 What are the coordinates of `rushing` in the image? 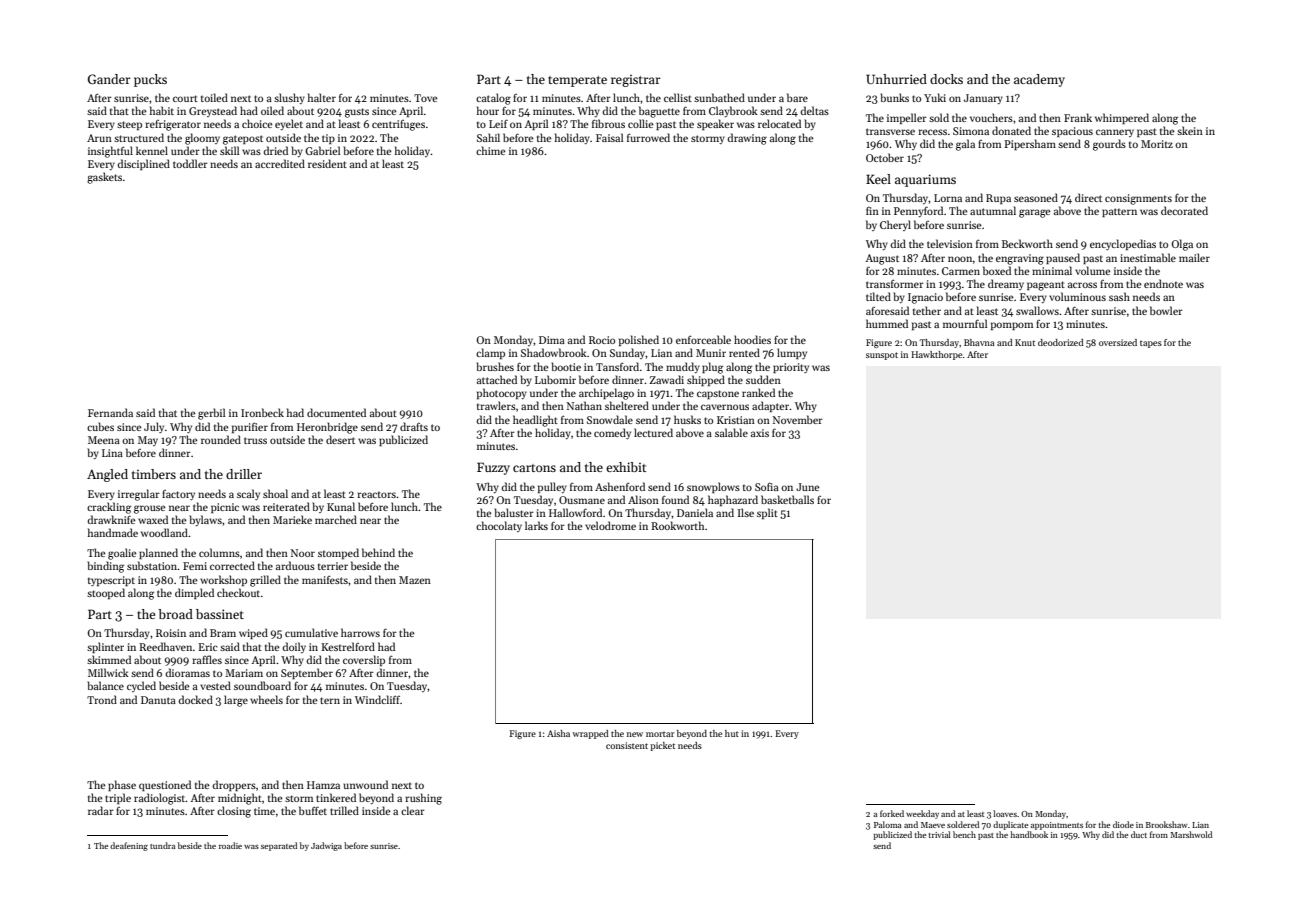 It's located at (423, 799).
